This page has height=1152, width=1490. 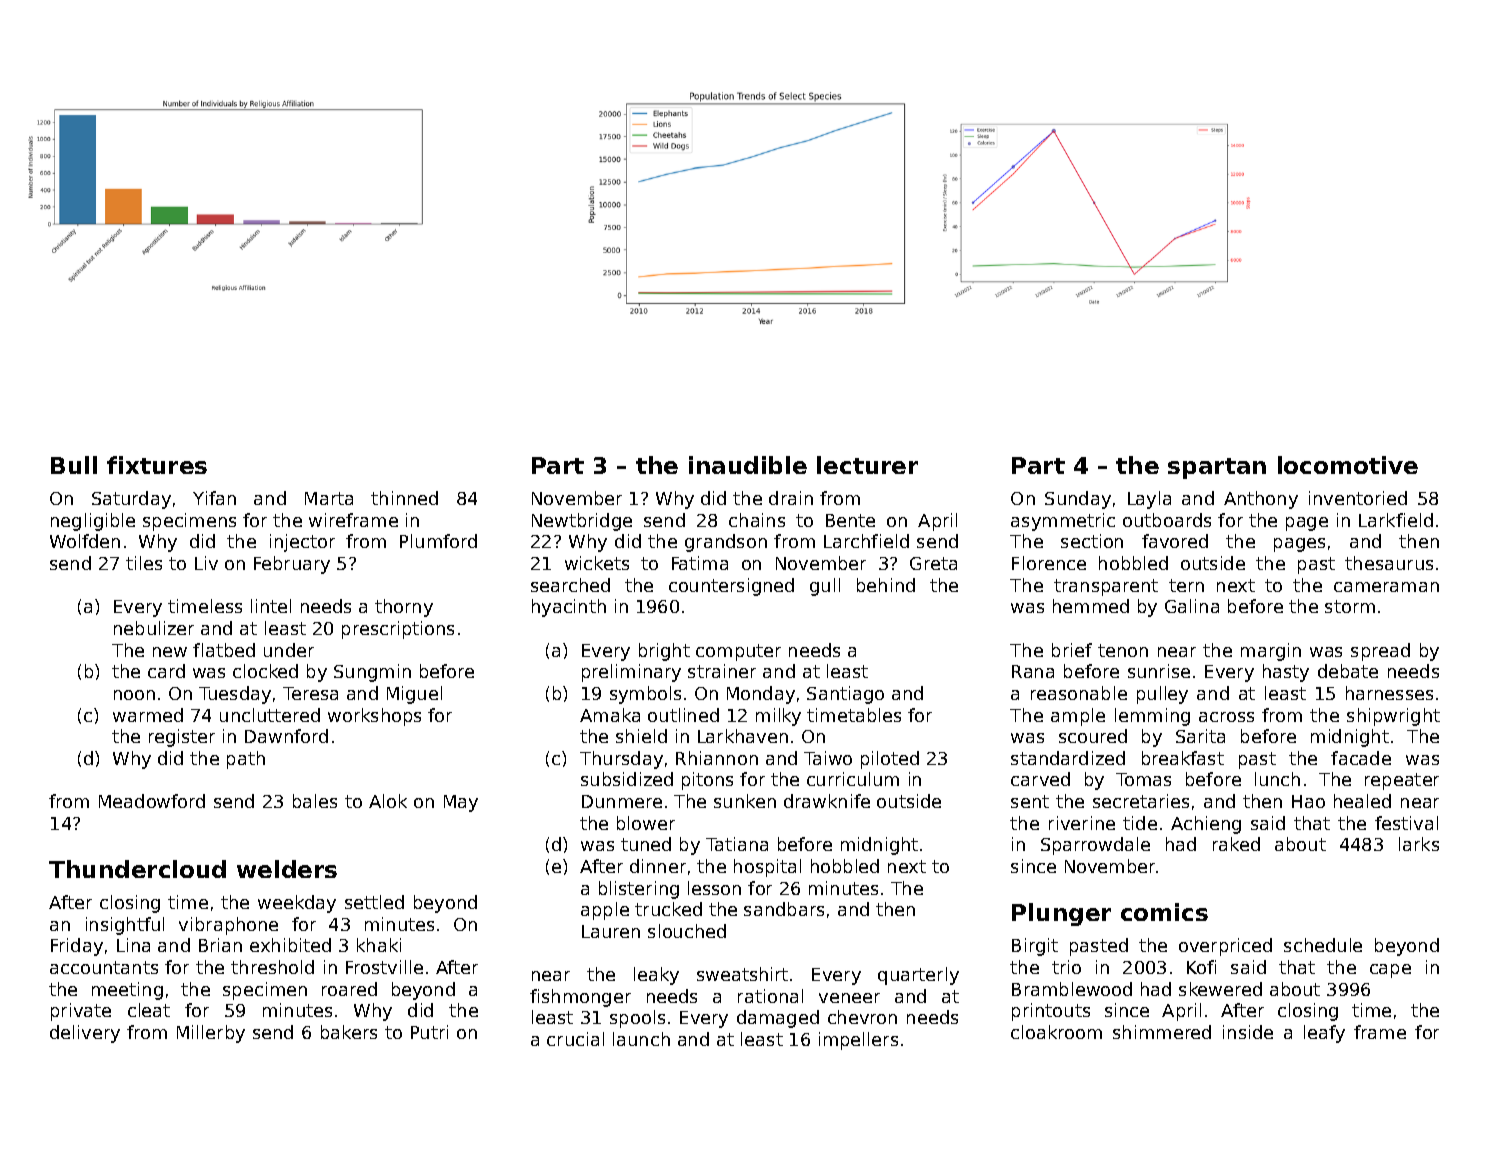 I want to click on card, so click(x=166, y=671).
